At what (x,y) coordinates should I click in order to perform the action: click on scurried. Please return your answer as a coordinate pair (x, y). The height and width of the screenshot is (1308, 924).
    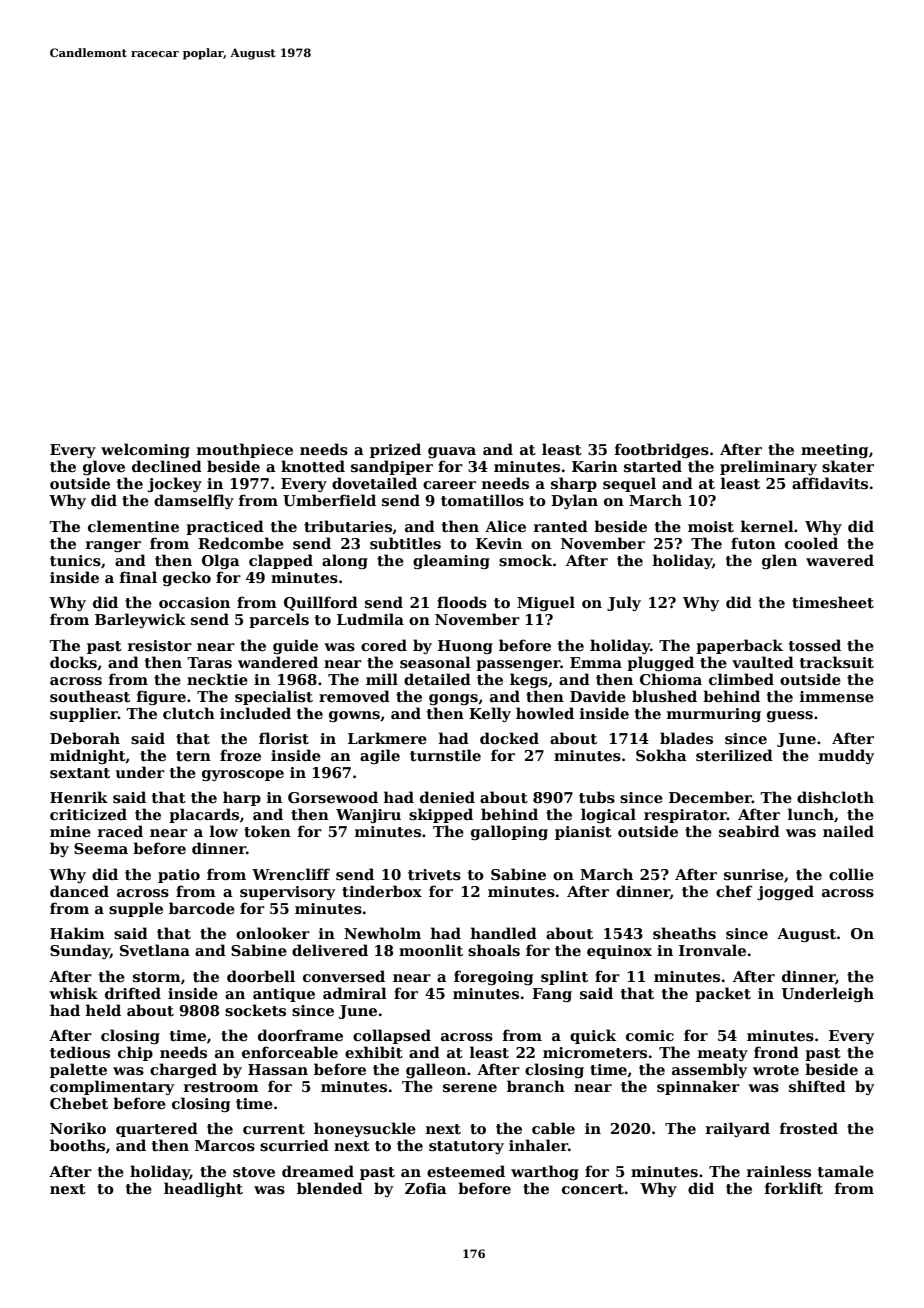
    Looking at the image, I should click on (294, 1145).
